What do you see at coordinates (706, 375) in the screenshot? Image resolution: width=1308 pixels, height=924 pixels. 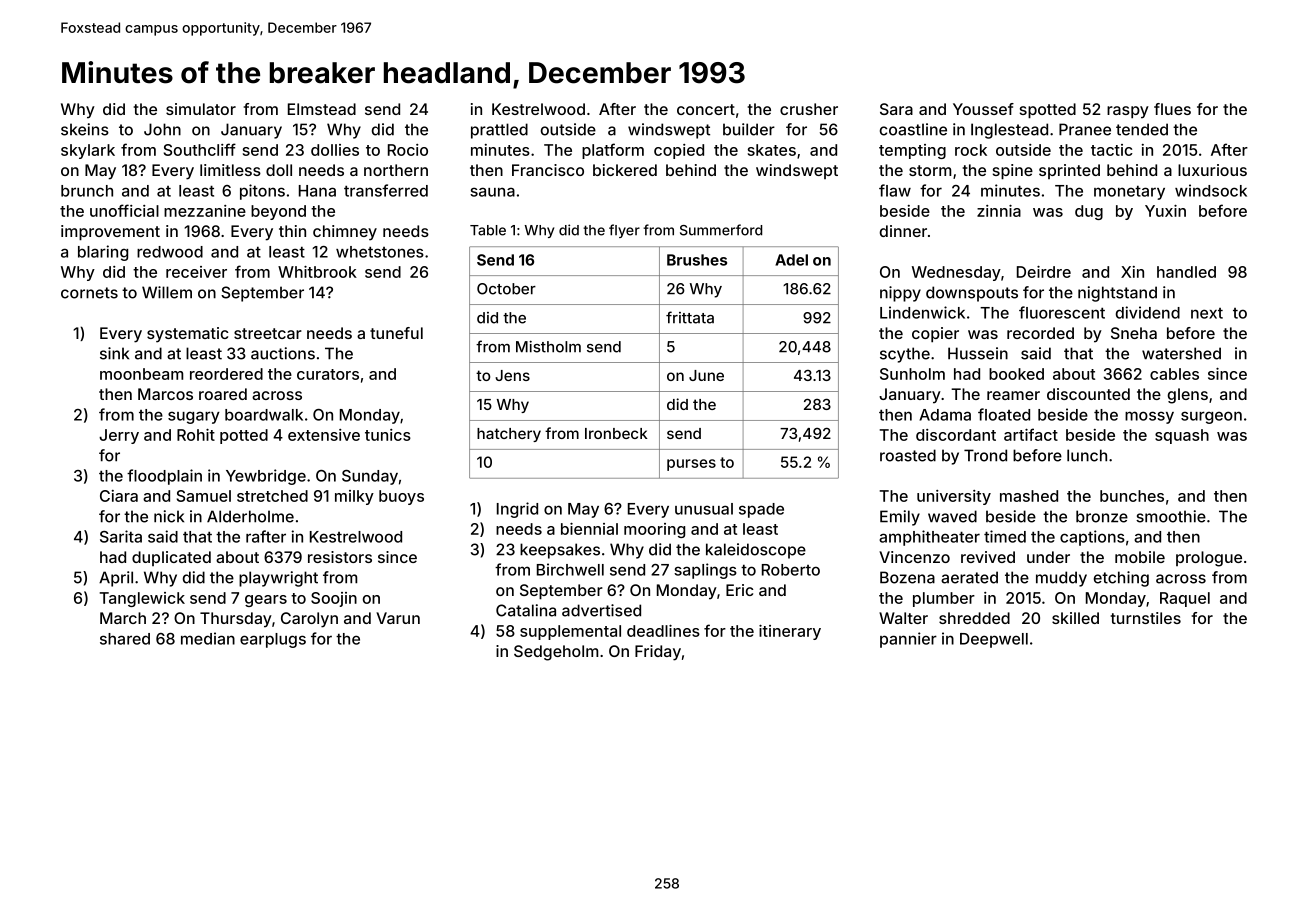 I see `June` at bounding box center [706, 375].
